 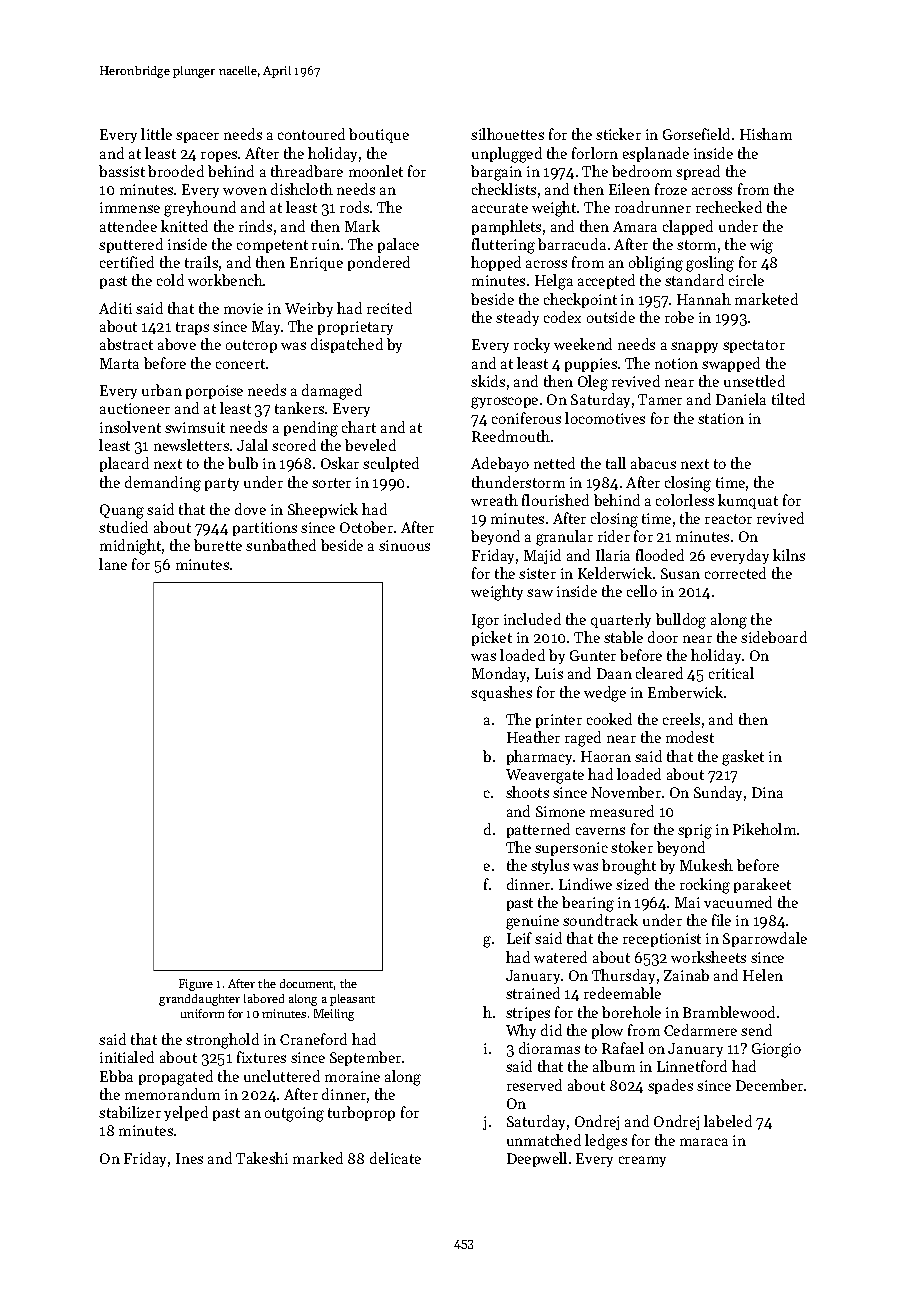 I want to click on contoured, so click(x=311, y=134).
